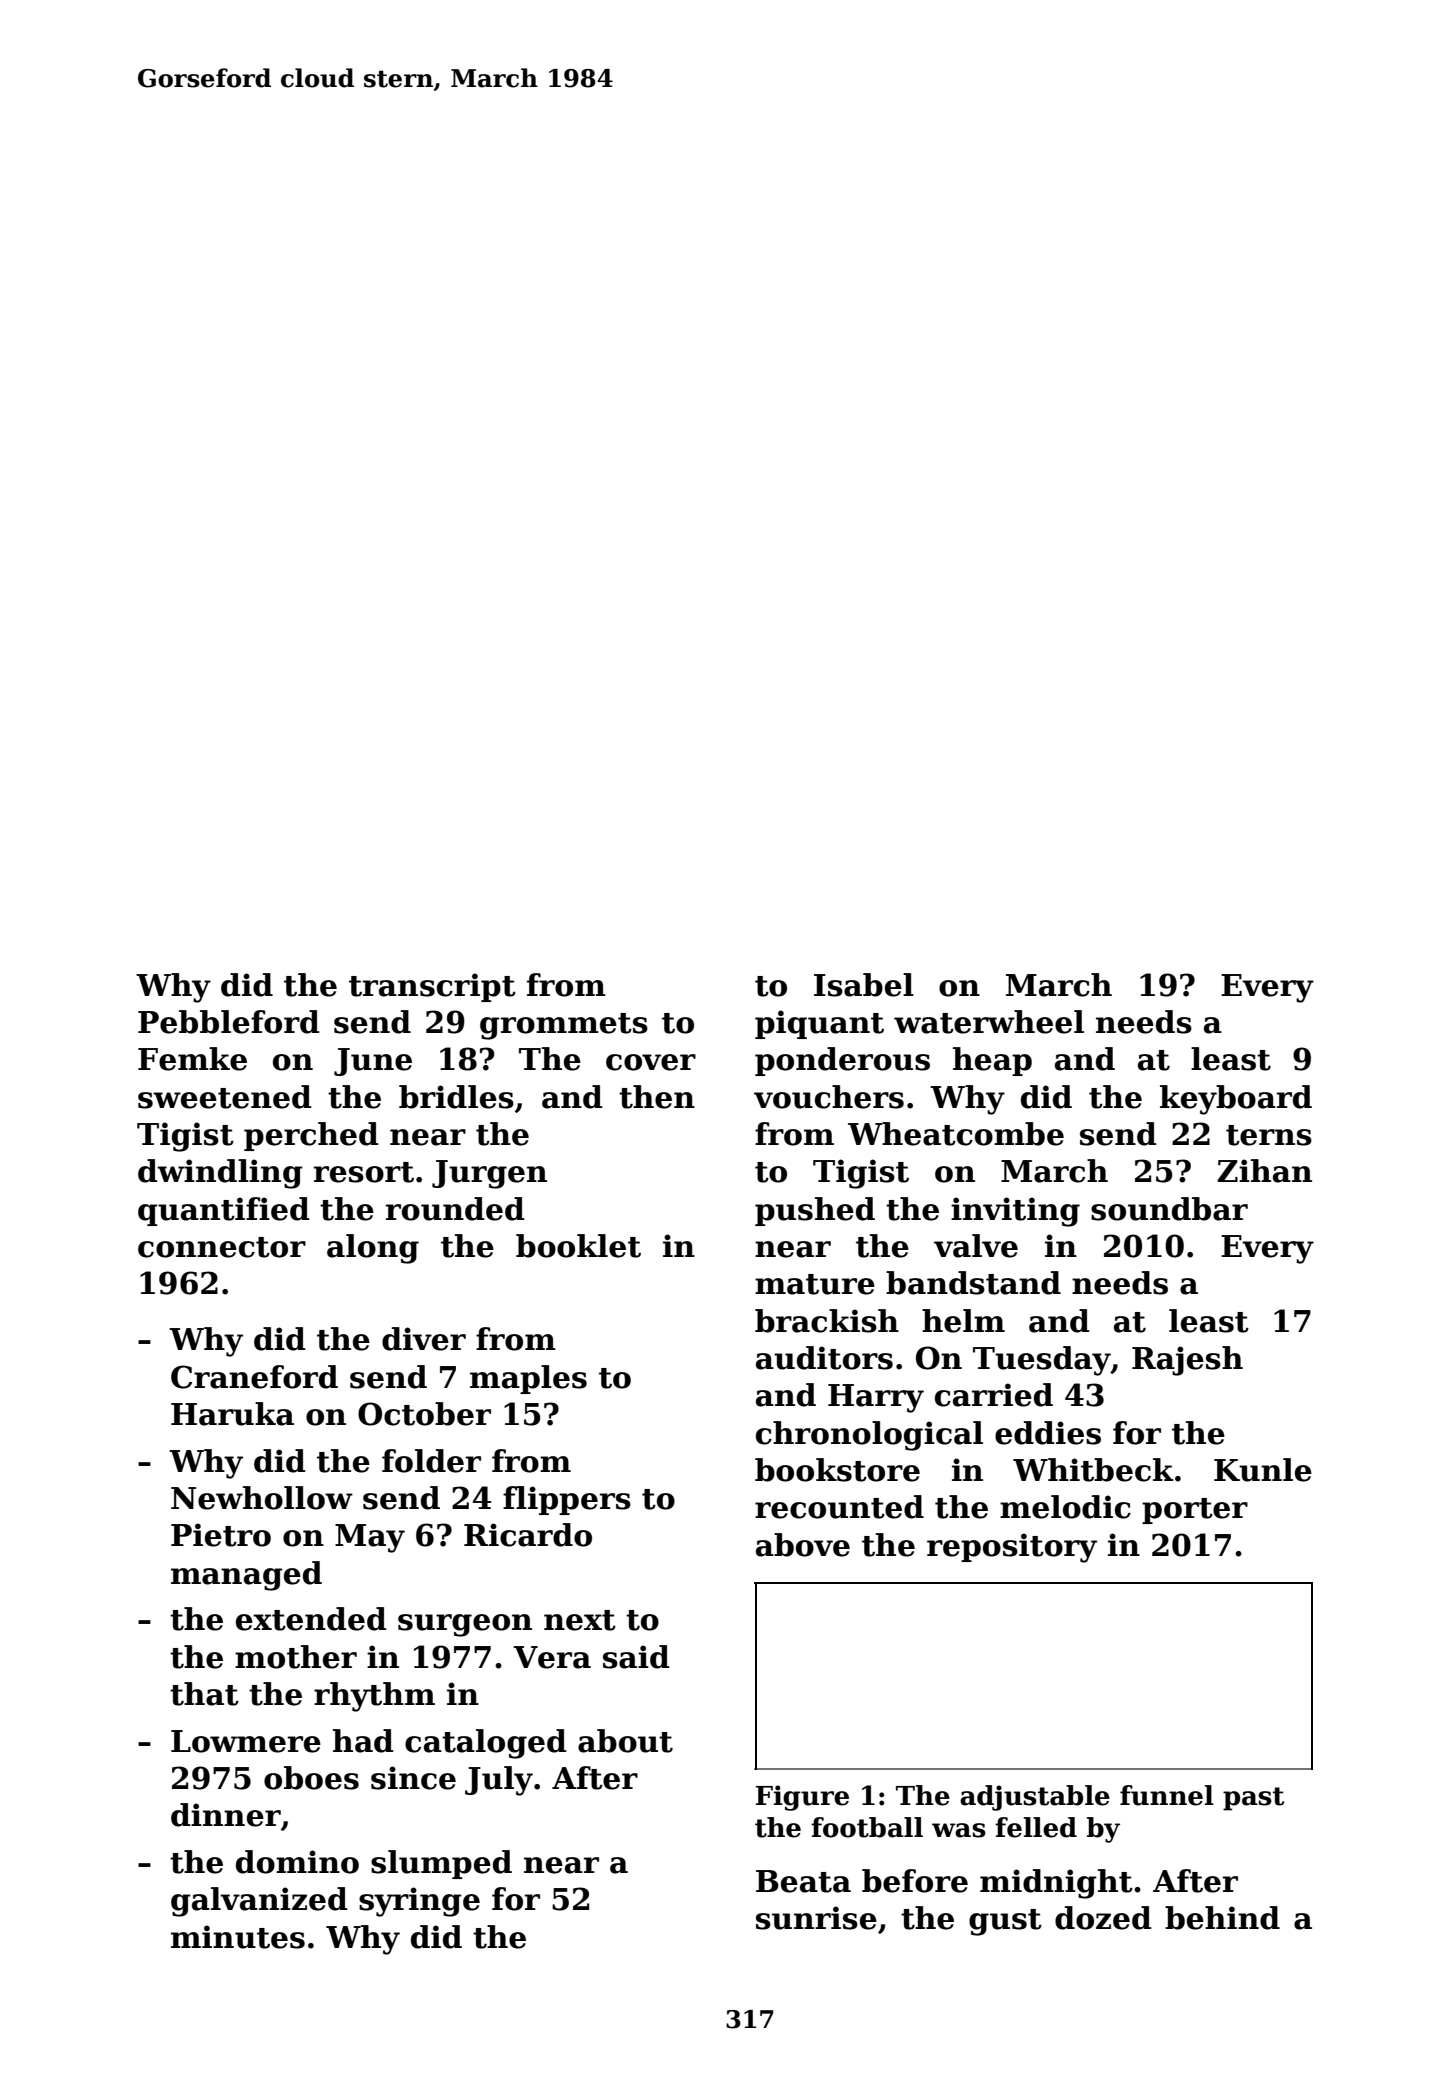 The height and width of the document is (2100, 1450). Describe the element at coordinates (431, 1461) in the document. I see `folder` at that location.
